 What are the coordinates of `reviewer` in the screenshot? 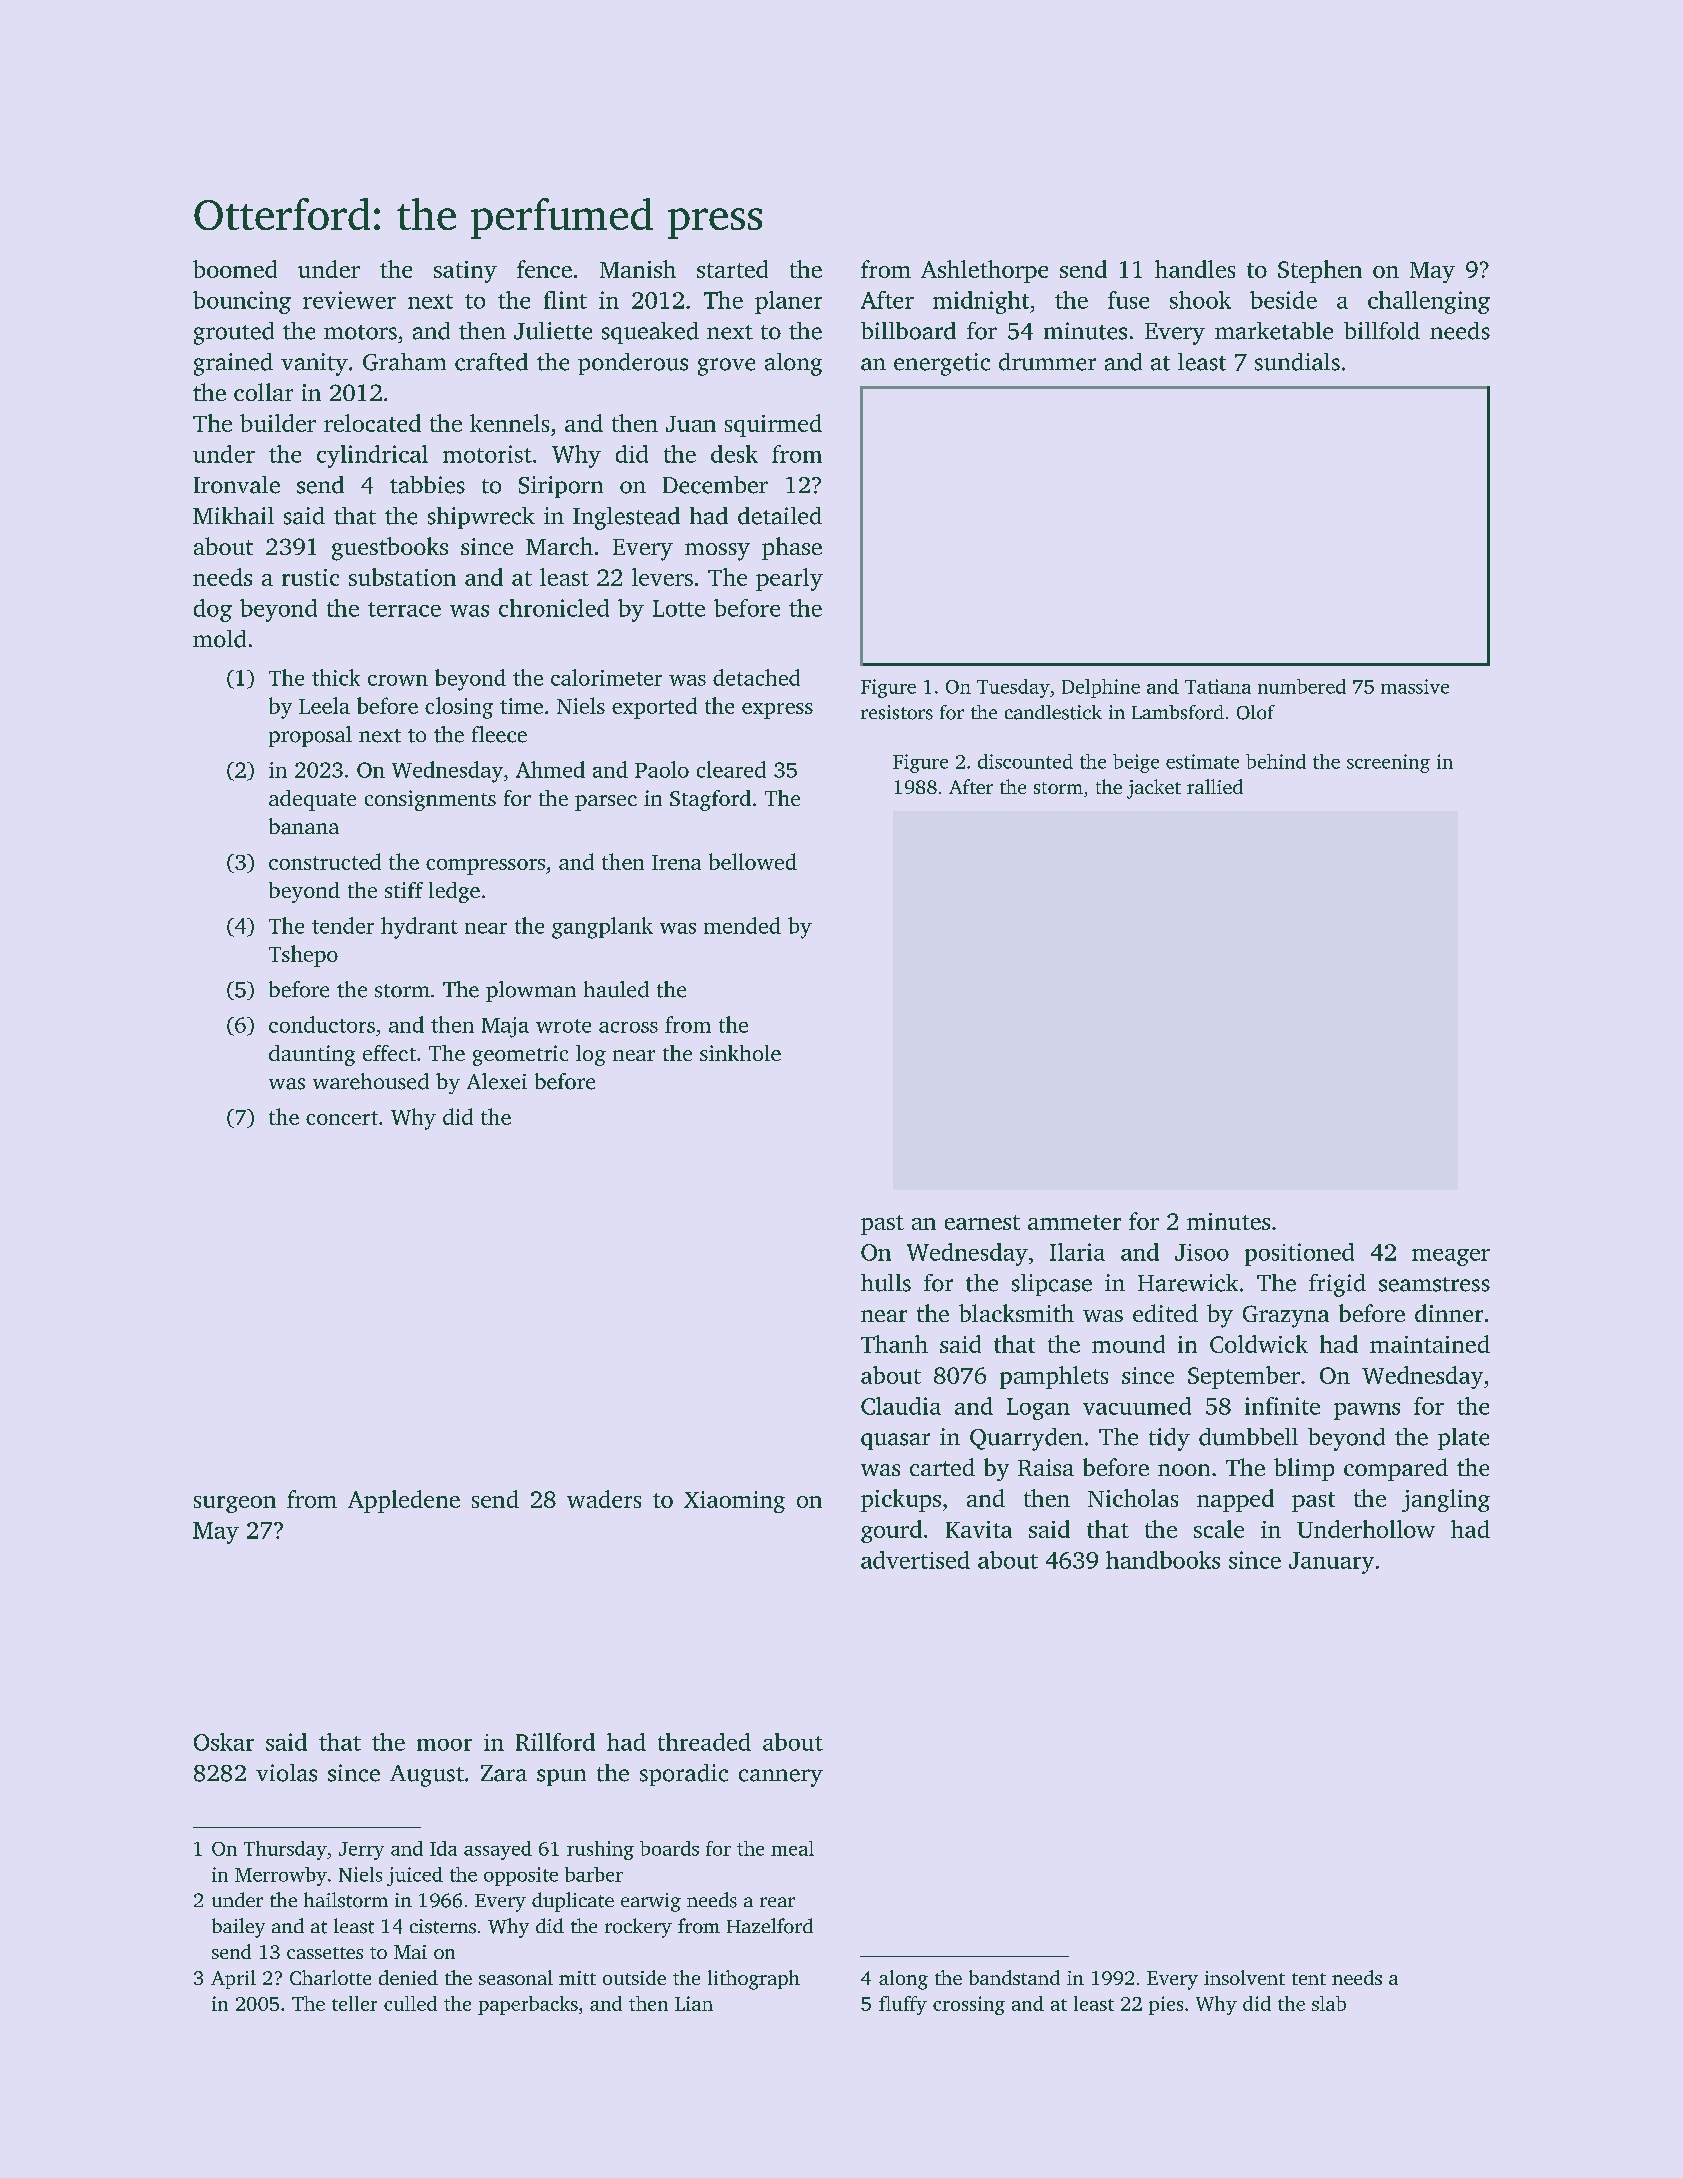 It's located at (349, 300).
